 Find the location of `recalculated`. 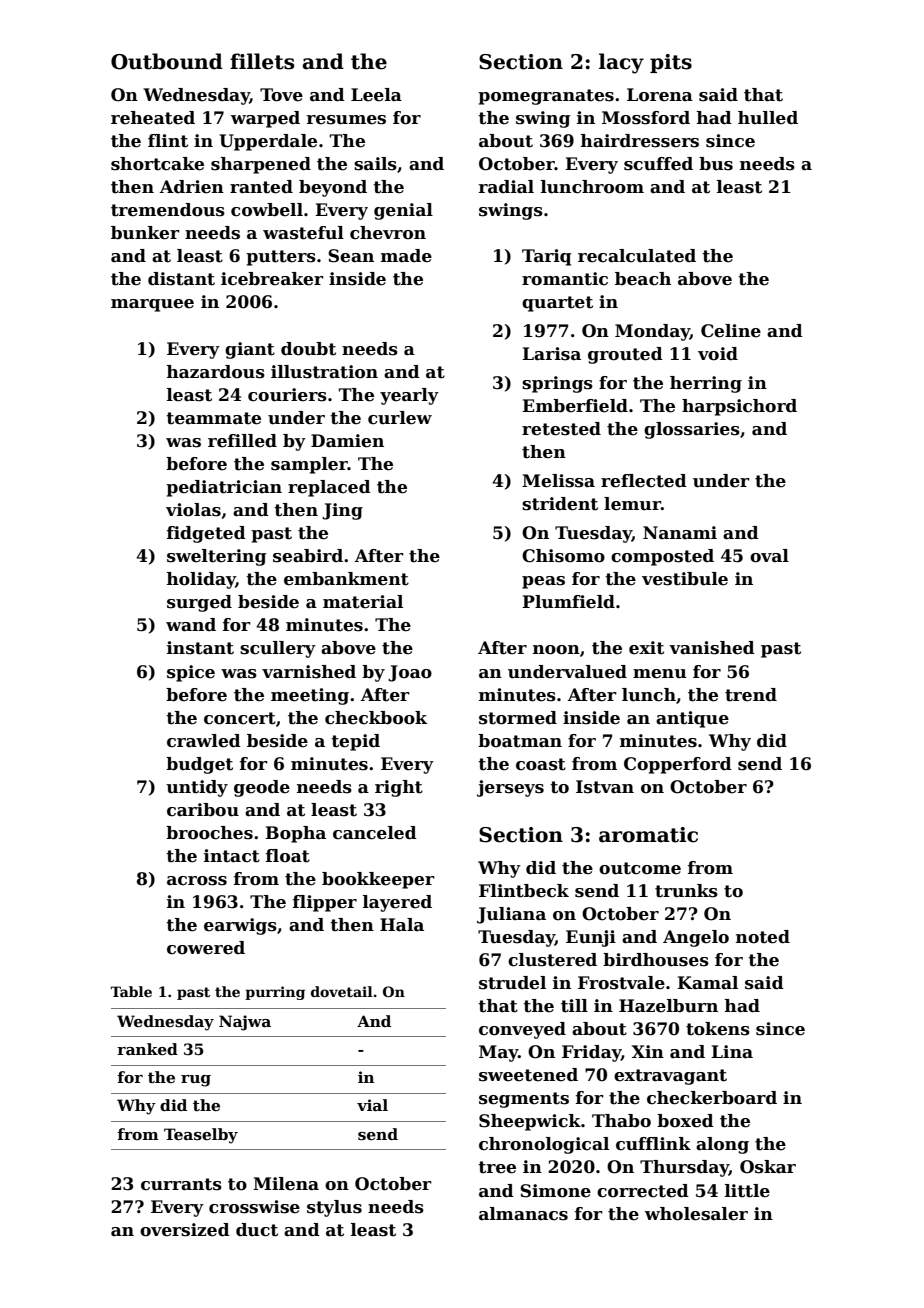

recalculated is located at coordinates (637, 256).
